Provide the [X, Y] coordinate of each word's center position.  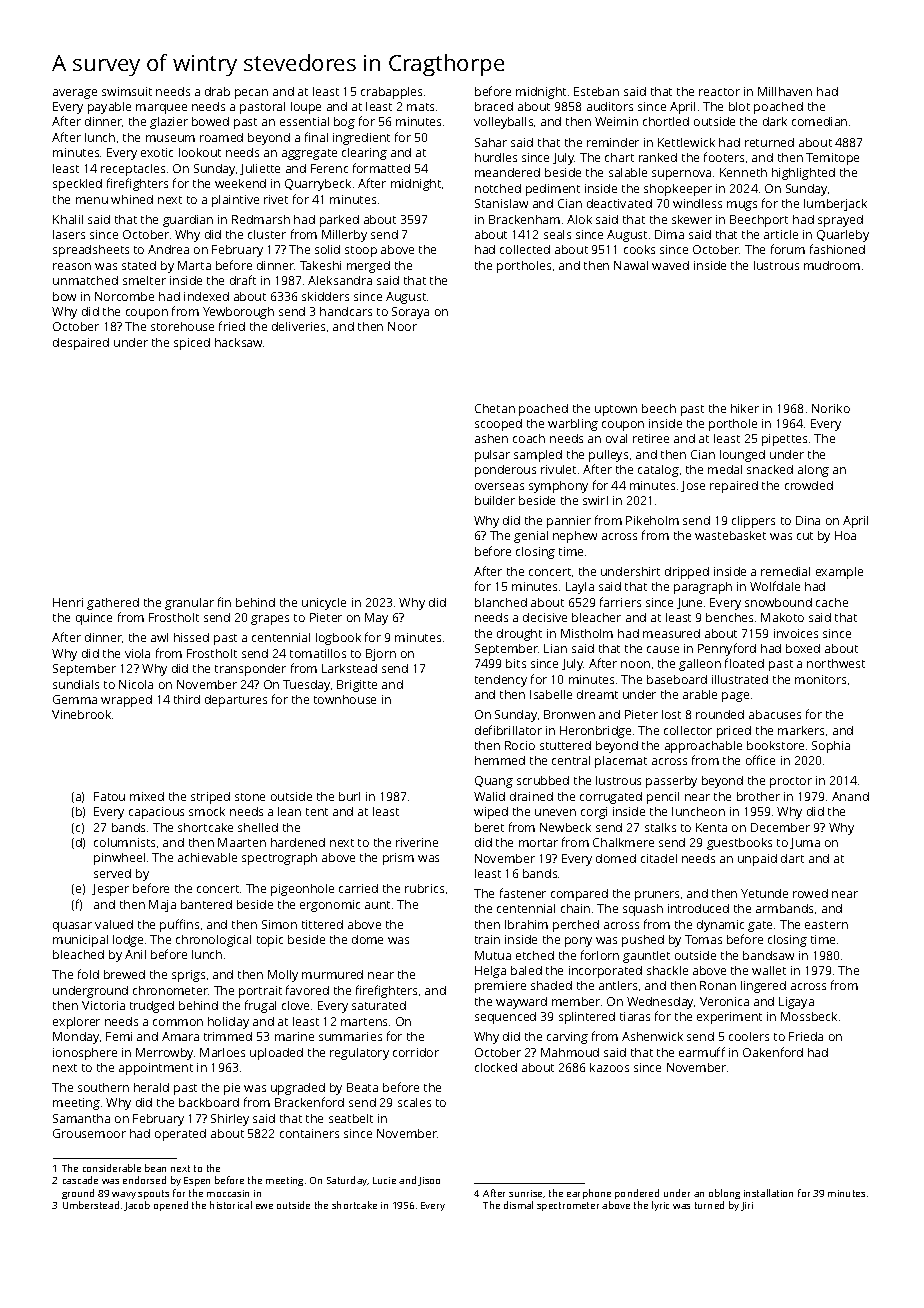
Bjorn [381, 655]
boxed [803, 648]
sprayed [840, 221]
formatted [381, 168]
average [75, 94]
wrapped [126, 701]
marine [294, 1036]
